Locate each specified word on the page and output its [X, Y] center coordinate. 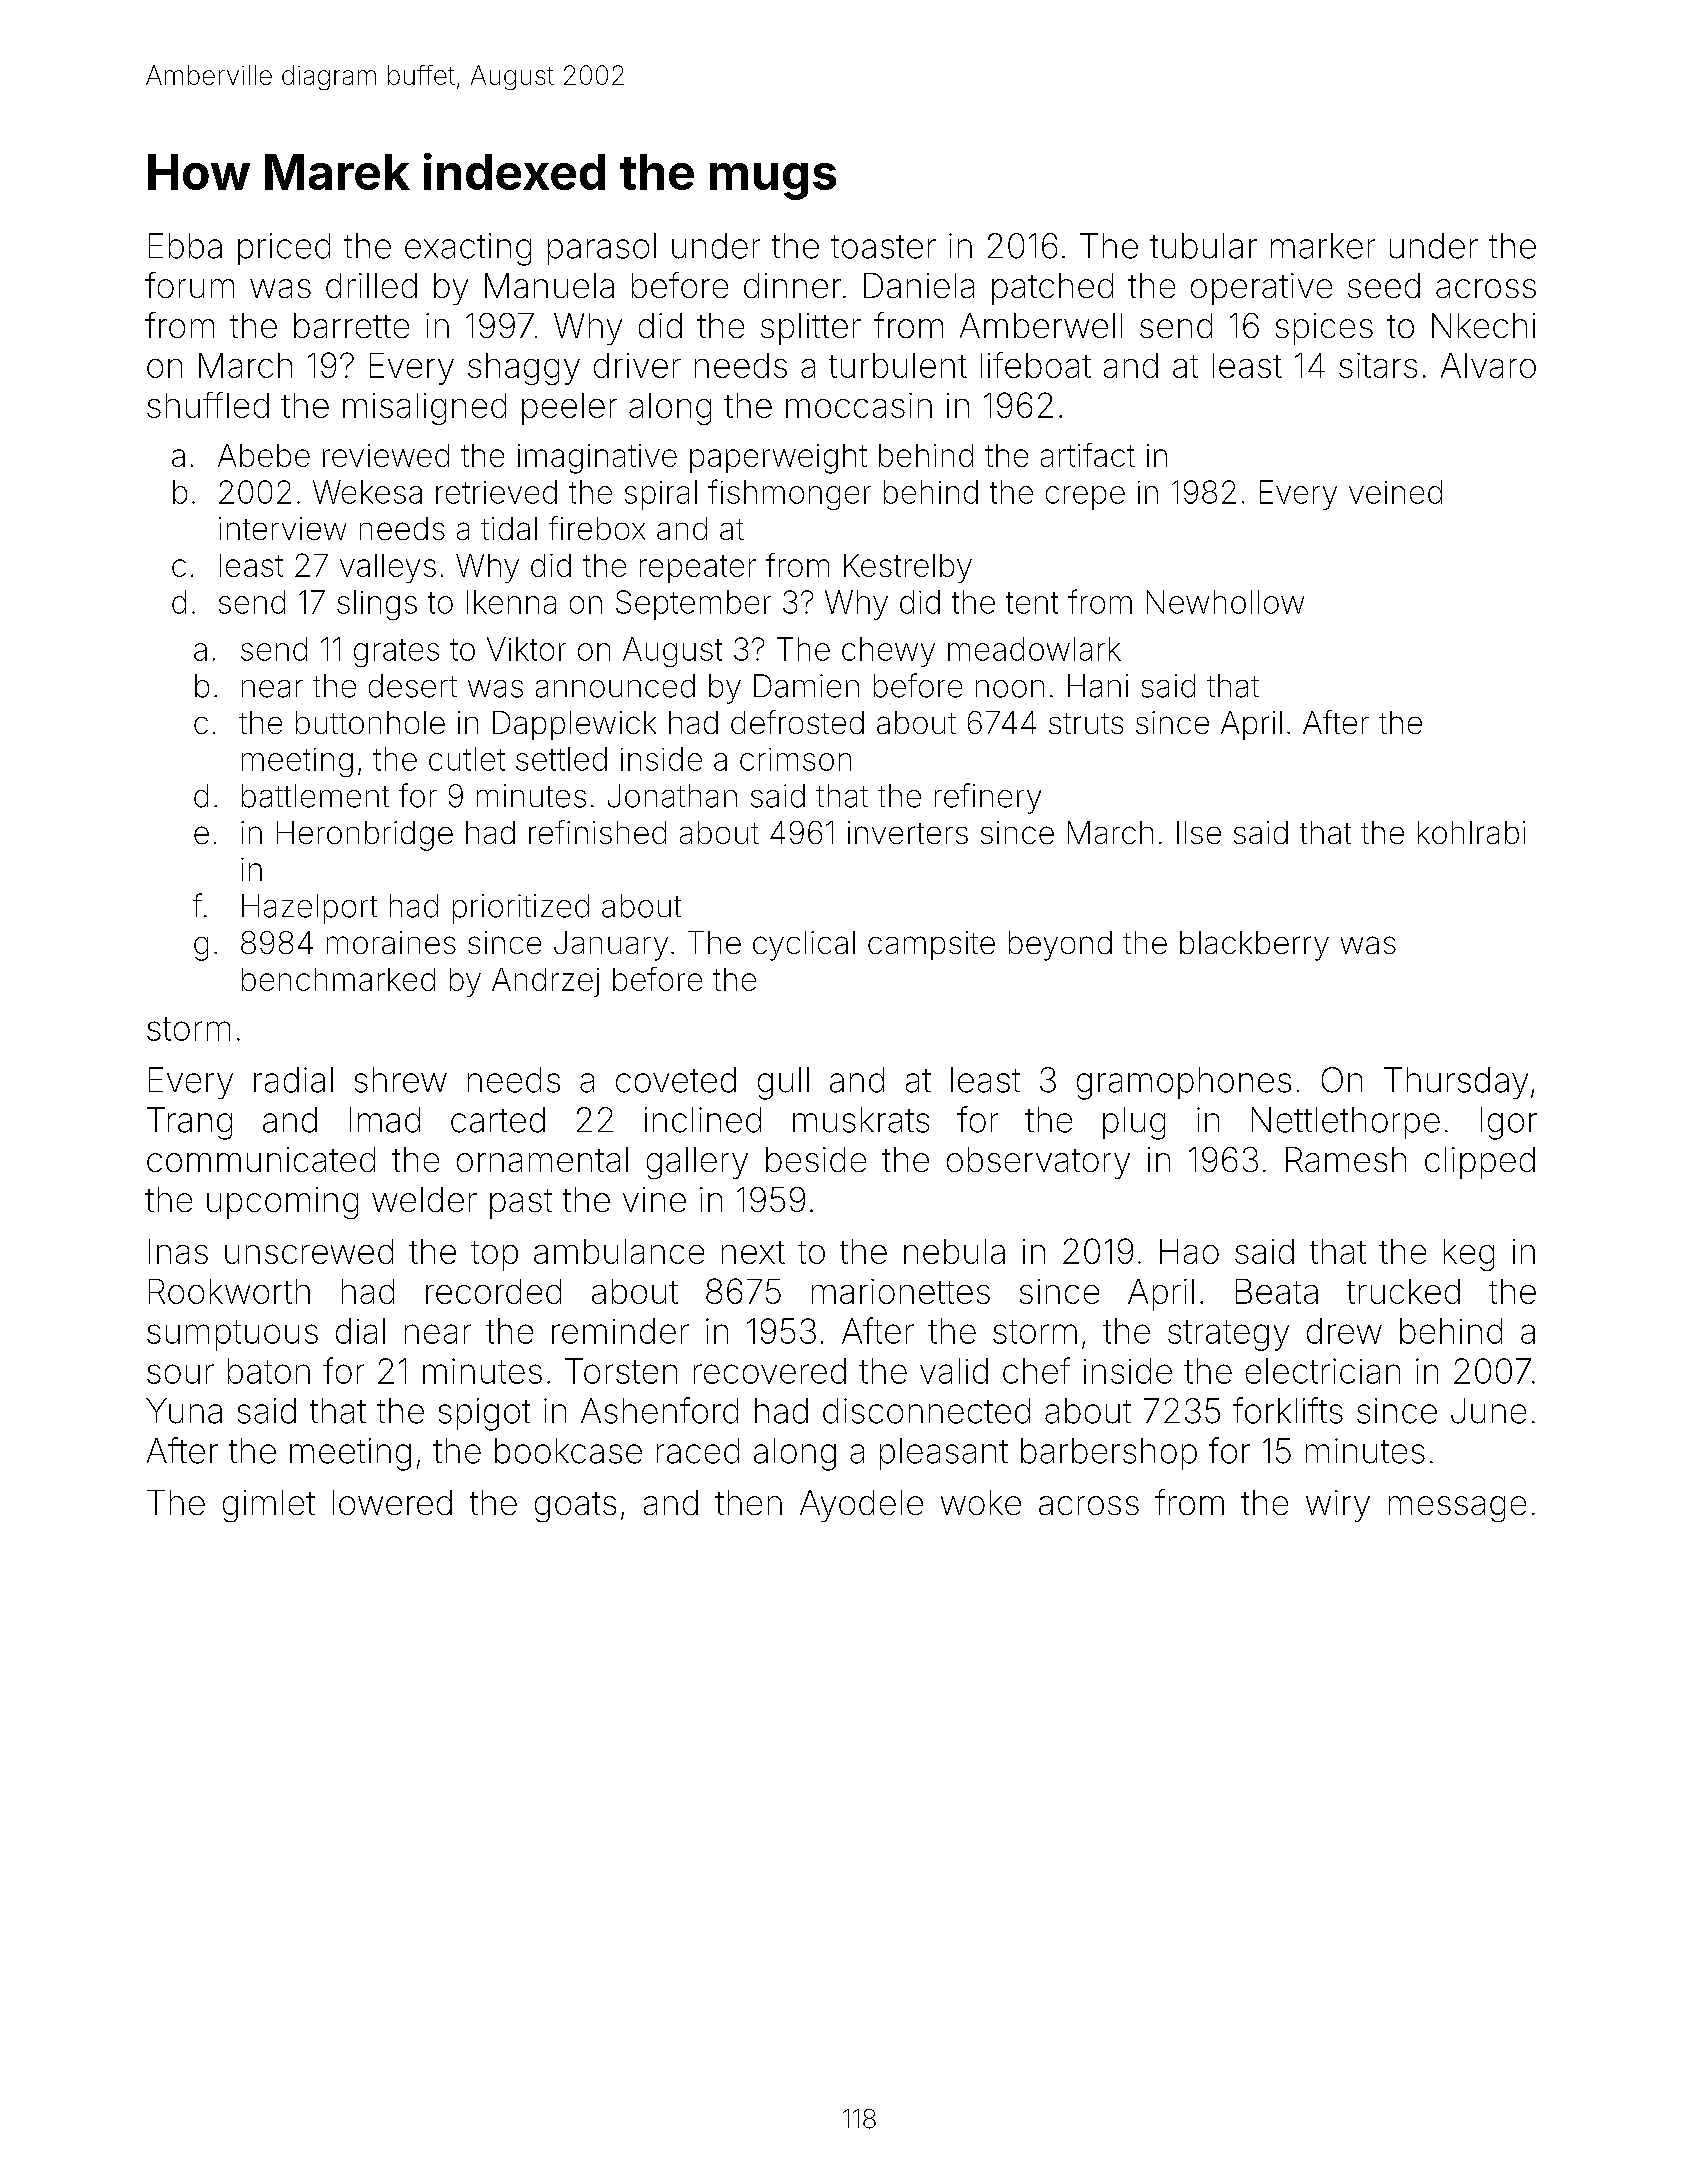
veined [1395, 492]
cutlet [467, 759]
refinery [988, 798]
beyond [1060, 946]
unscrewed [309, 1251]
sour [180, 1374]
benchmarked [338, 979]
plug [1134, 1123]
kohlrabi [1471, 832]
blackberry [1254, 946]
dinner [792, 285]
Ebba [185, 246]
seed [1384, 285]
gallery [697, 1163]
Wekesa [367, 492]
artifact [1088, 455]
